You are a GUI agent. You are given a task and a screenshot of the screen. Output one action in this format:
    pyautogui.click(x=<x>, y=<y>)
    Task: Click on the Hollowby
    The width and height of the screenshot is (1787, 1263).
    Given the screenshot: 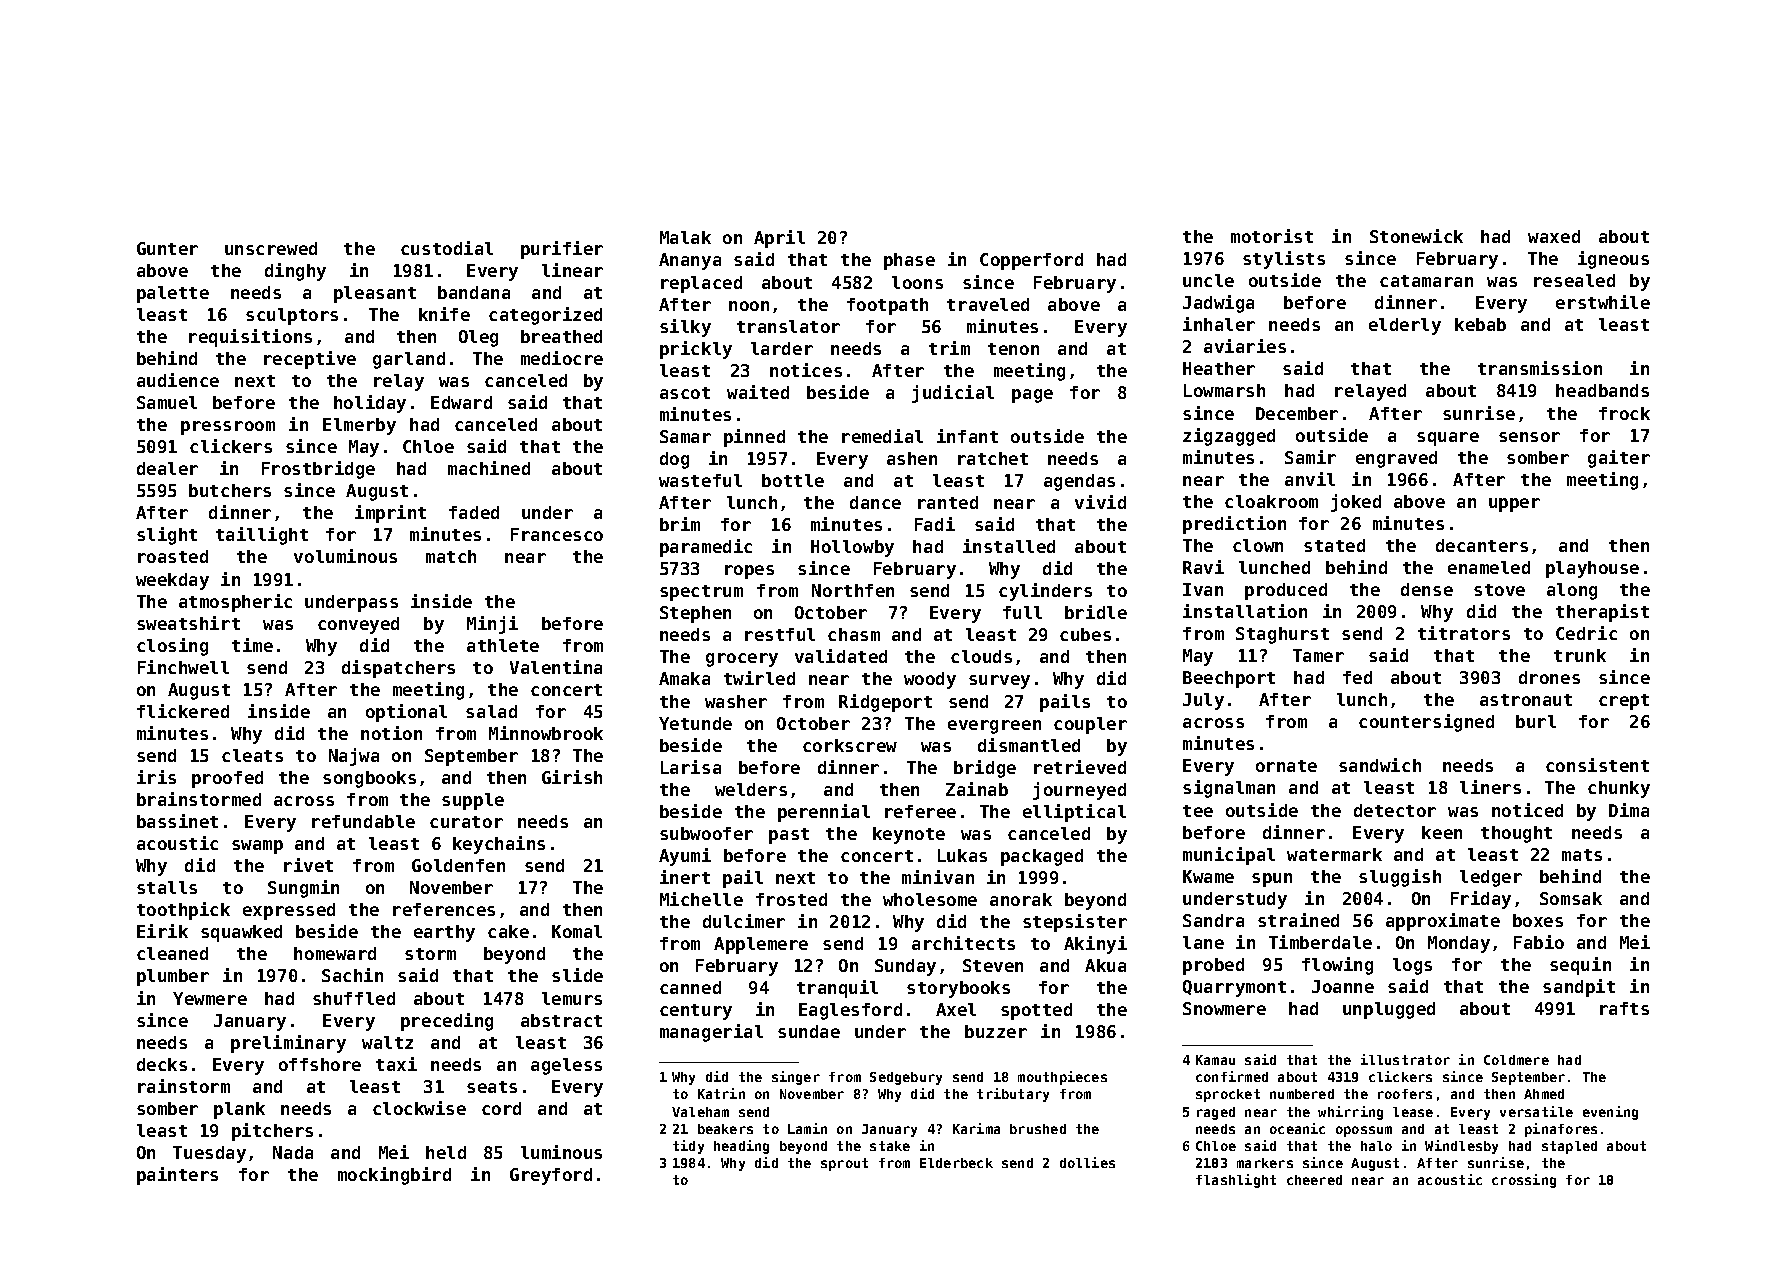 What is the action you would take?
    pyautogui.click(x=852, y=548)
